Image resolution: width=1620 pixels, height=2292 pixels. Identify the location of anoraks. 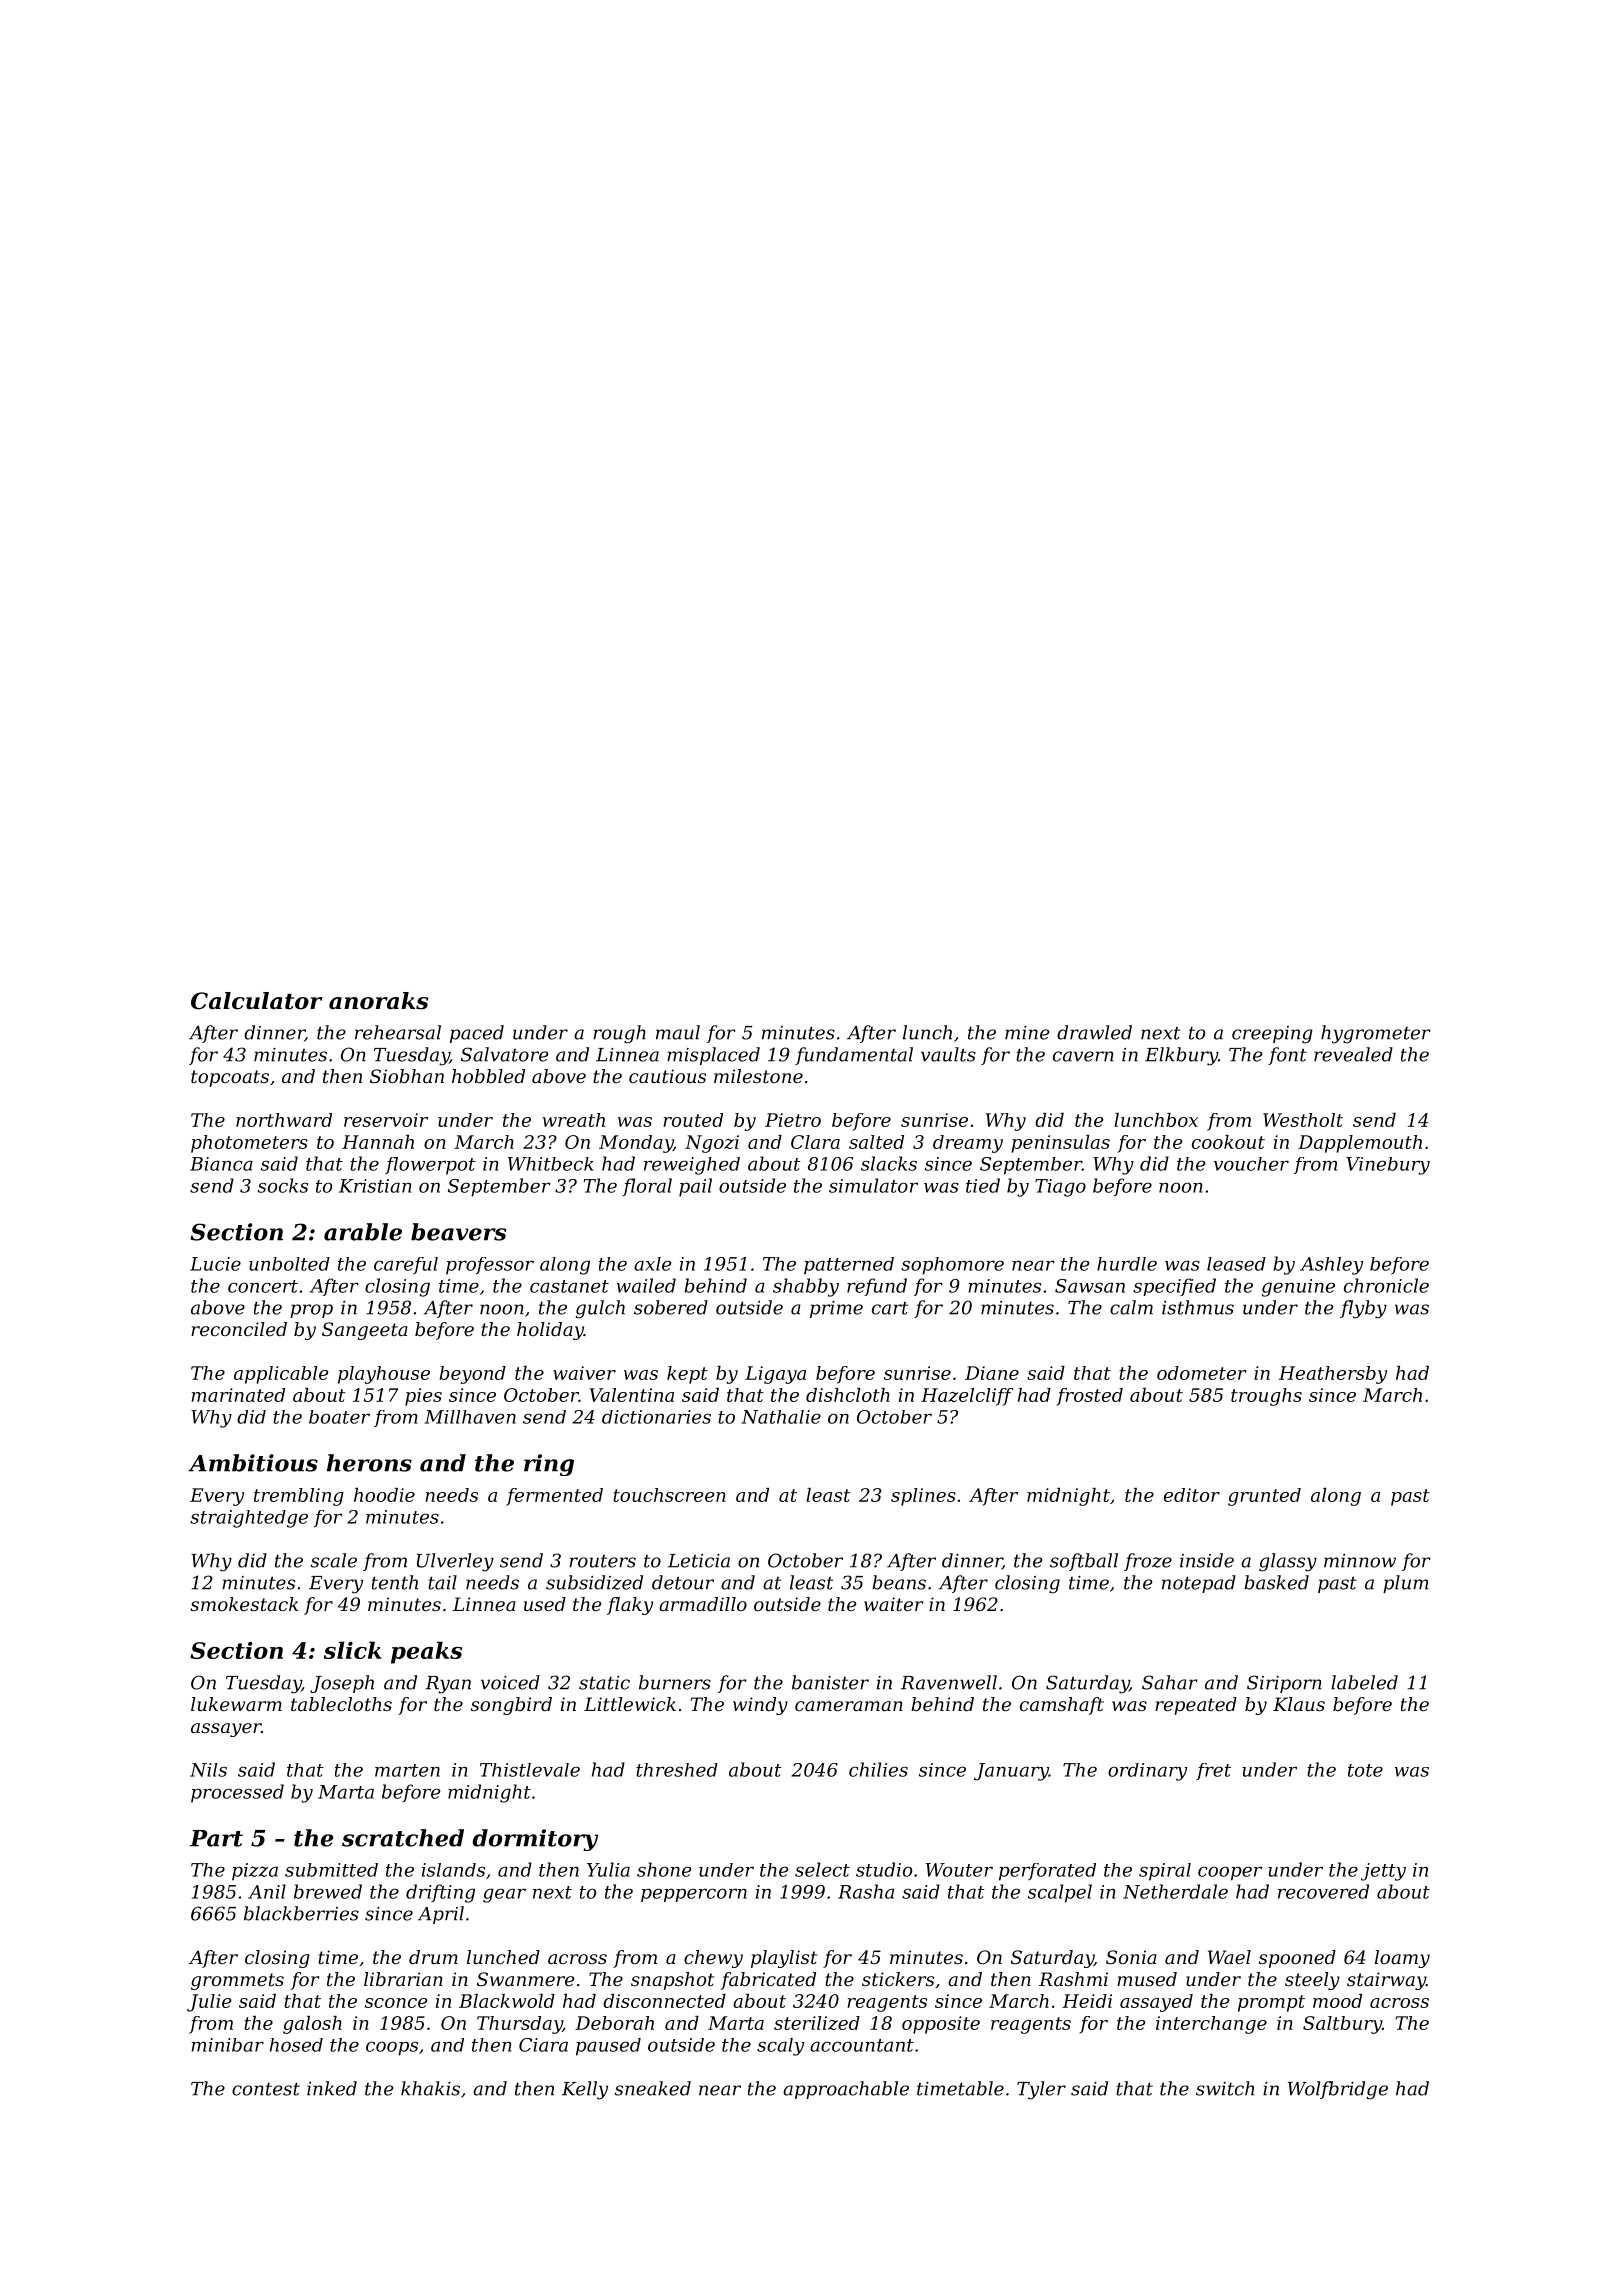
(378, 1001).
